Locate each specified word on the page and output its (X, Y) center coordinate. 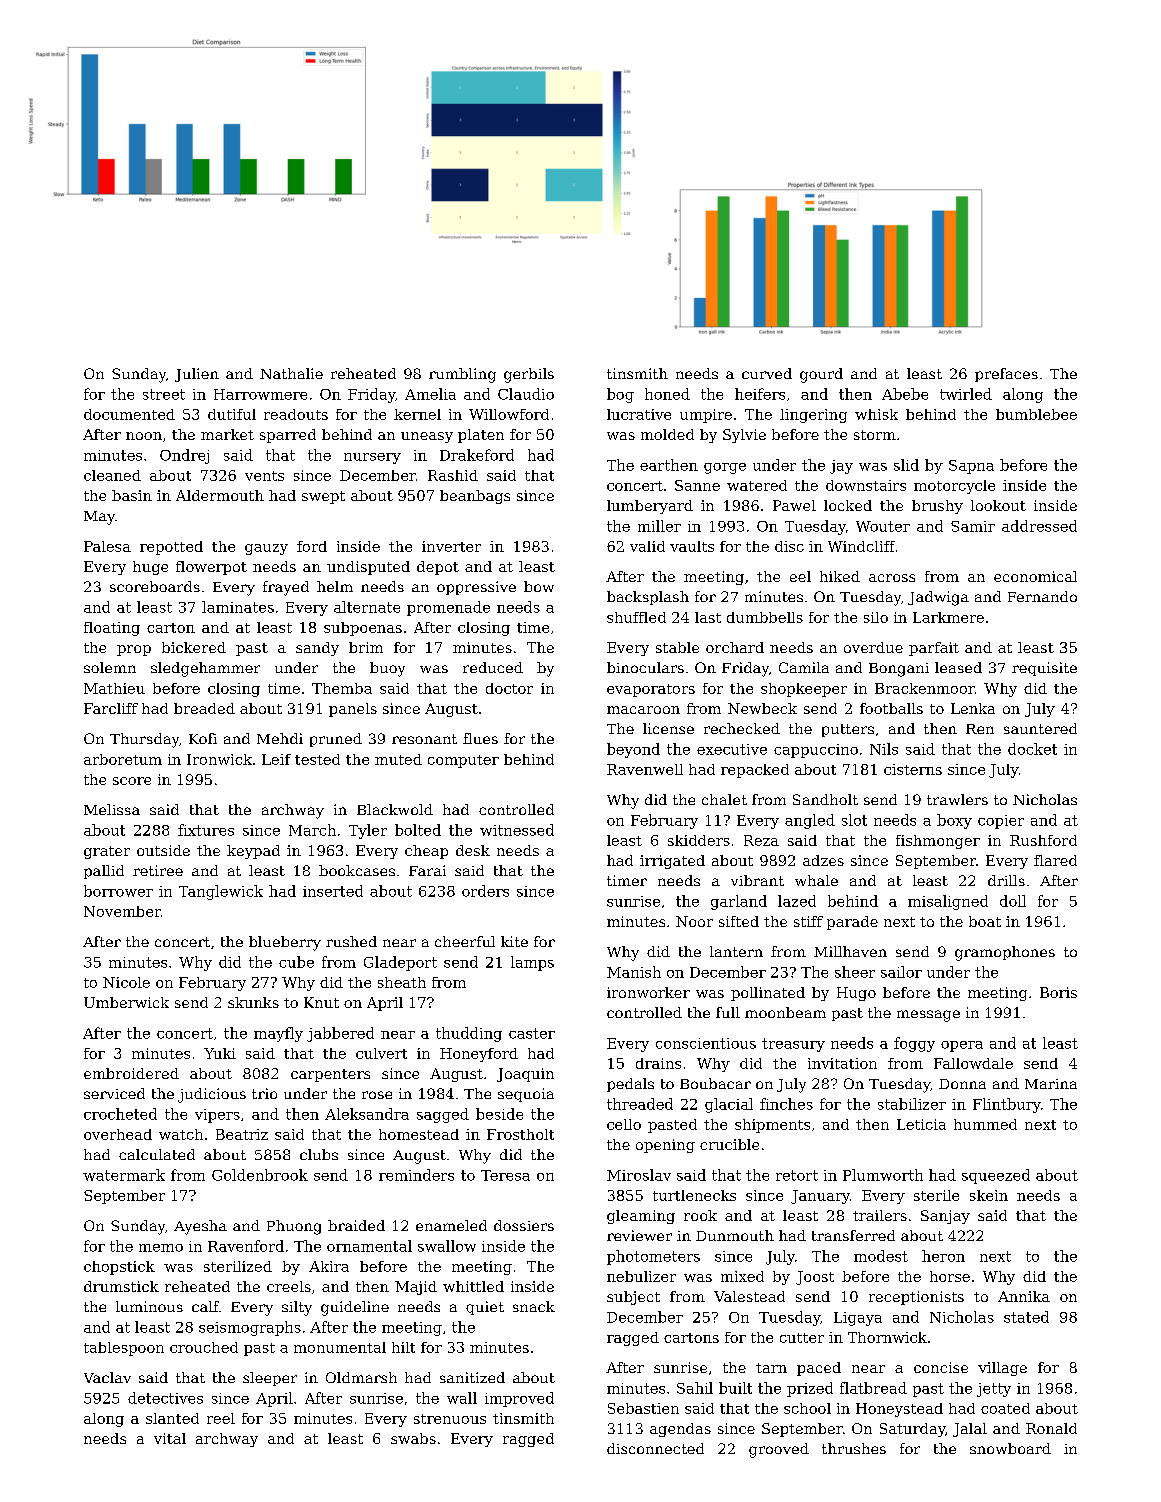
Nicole (126, 982)
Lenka (973, 708)
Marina (1051, 1084)
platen (481, 436)
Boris (1058, 992)
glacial (729, 1105)
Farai (427, 870)
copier (1001, 822)
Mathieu (114, 688)
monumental (340, 1347)
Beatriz (242, 1134)
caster (532, 1033)
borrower (118, 891)
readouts (296, 414)
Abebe (905, 394)
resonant (424, 739)
